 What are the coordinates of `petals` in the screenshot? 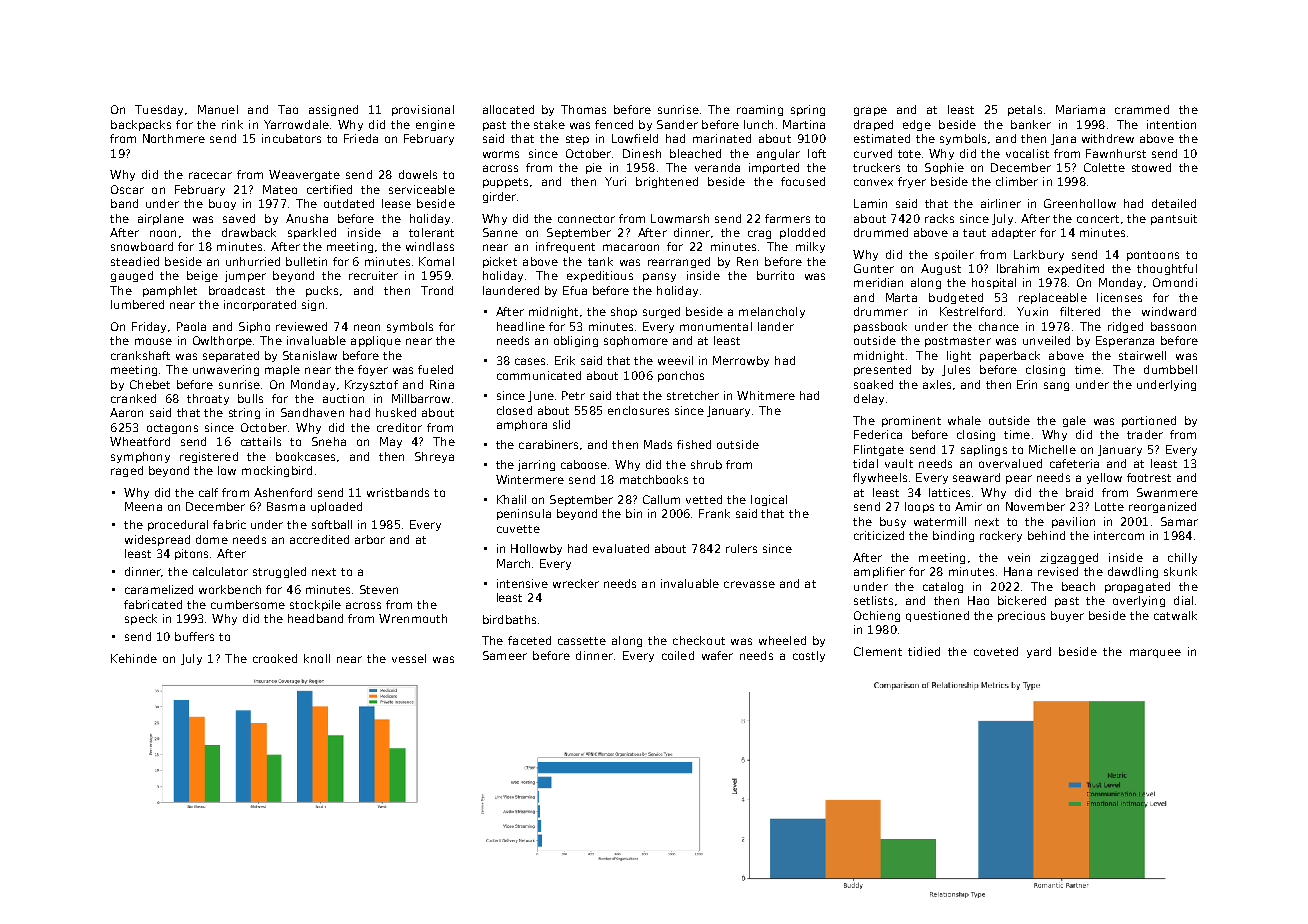 It's located at (1025, 110).
